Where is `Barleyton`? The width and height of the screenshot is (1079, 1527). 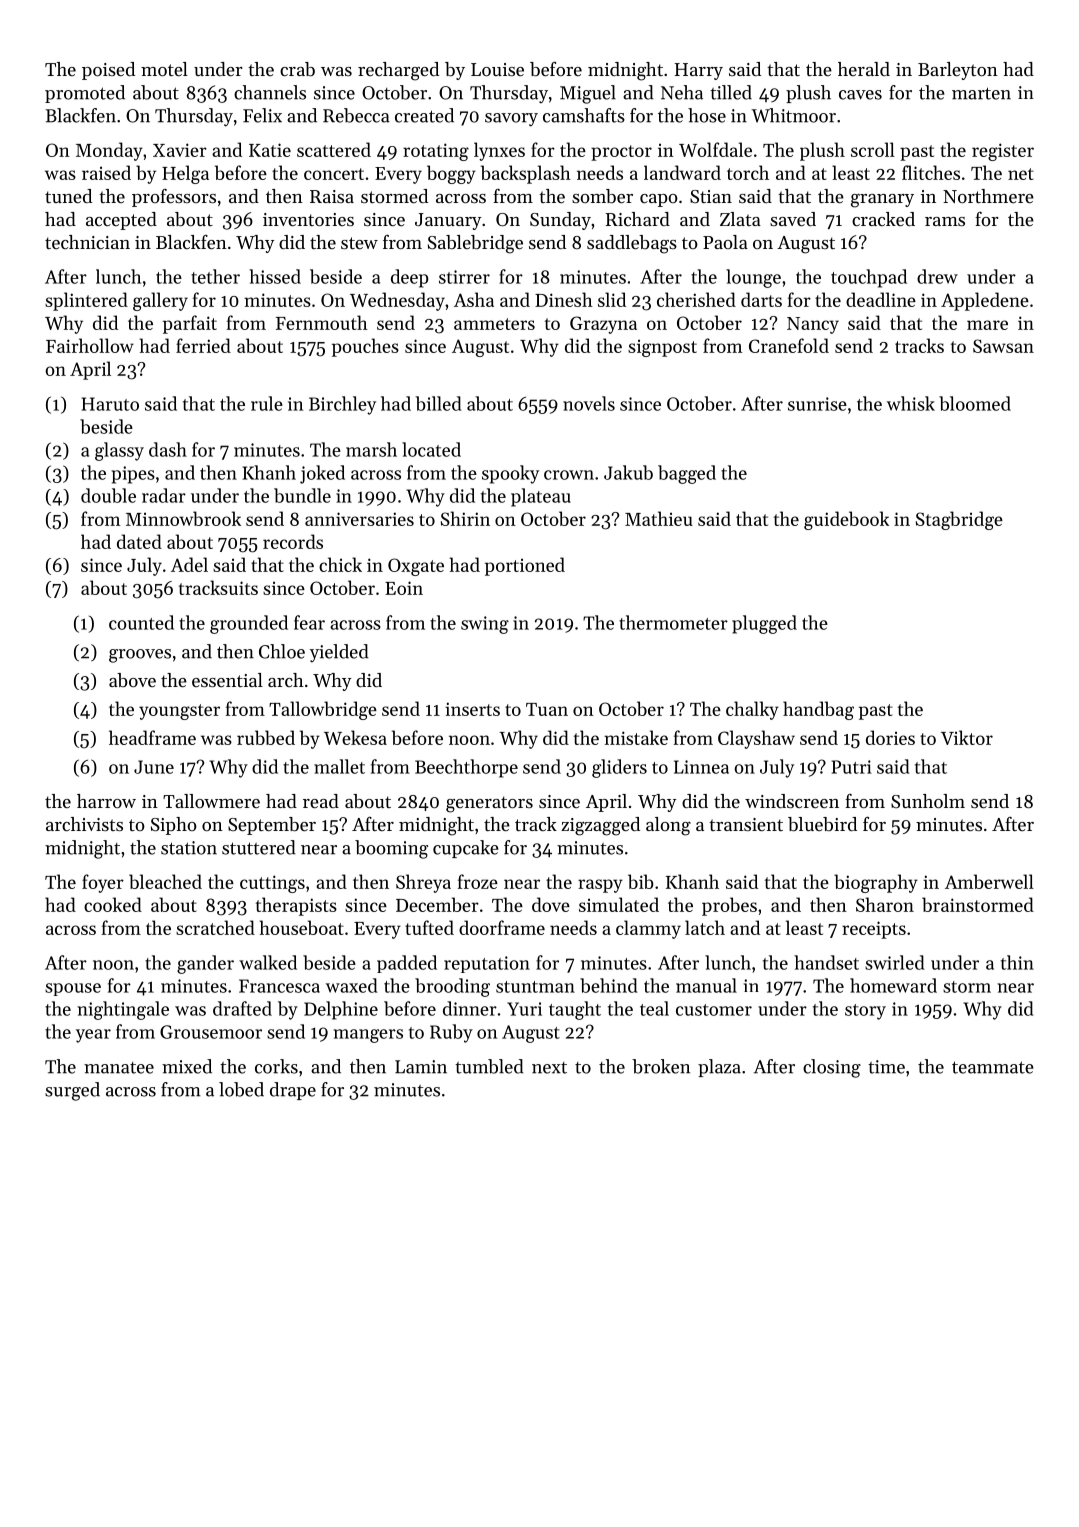
Barleyton is located at coordinates (958, 71).
